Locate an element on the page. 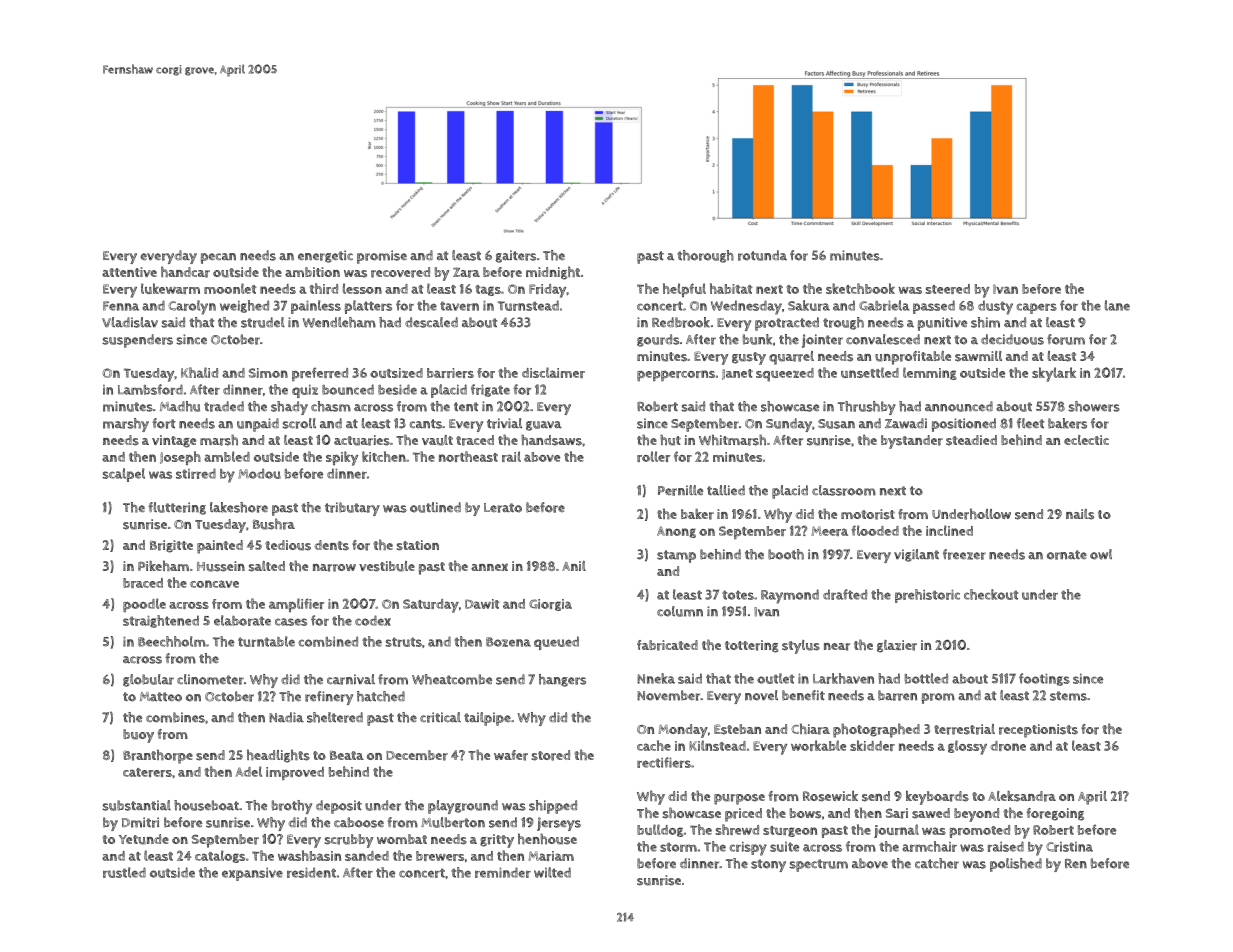 Image resolution: width=1233 pixels, height=952 pixels. rustled is located at coordinates (124, 872).
